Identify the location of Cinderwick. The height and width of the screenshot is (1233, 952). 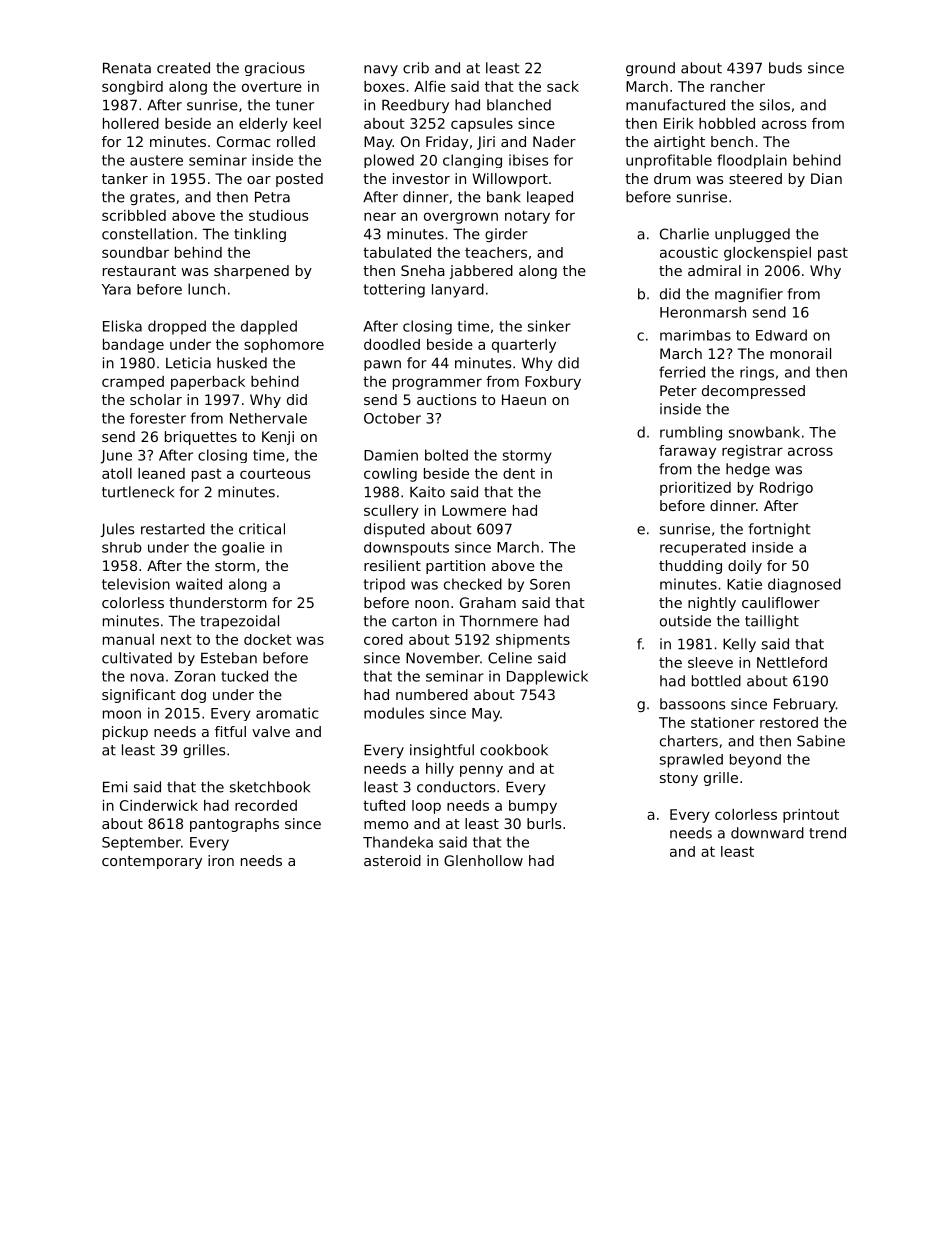
(159, 805).
